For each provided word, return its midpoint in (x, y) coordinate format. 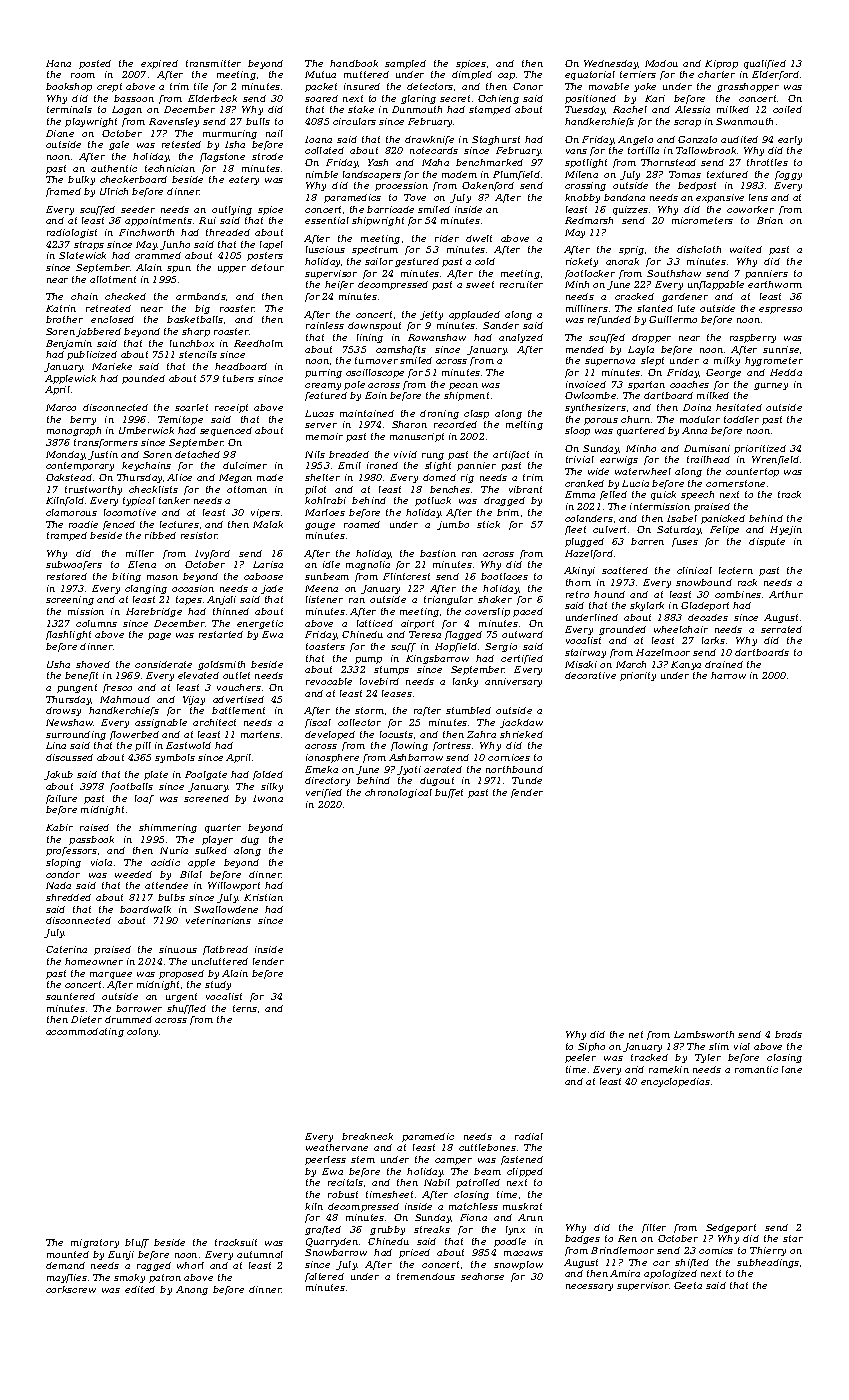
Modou (661, 63)
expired (159, 64)
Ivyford (212, 554)
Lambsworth (704, 1034)
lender (268, 961)
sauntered (70, 996)
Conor (528, 86)
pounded (143, 379)
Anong (192, 1290)
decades (708, 617)
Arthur (786, 594)
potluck (433, 501)
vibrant (525, 489)
